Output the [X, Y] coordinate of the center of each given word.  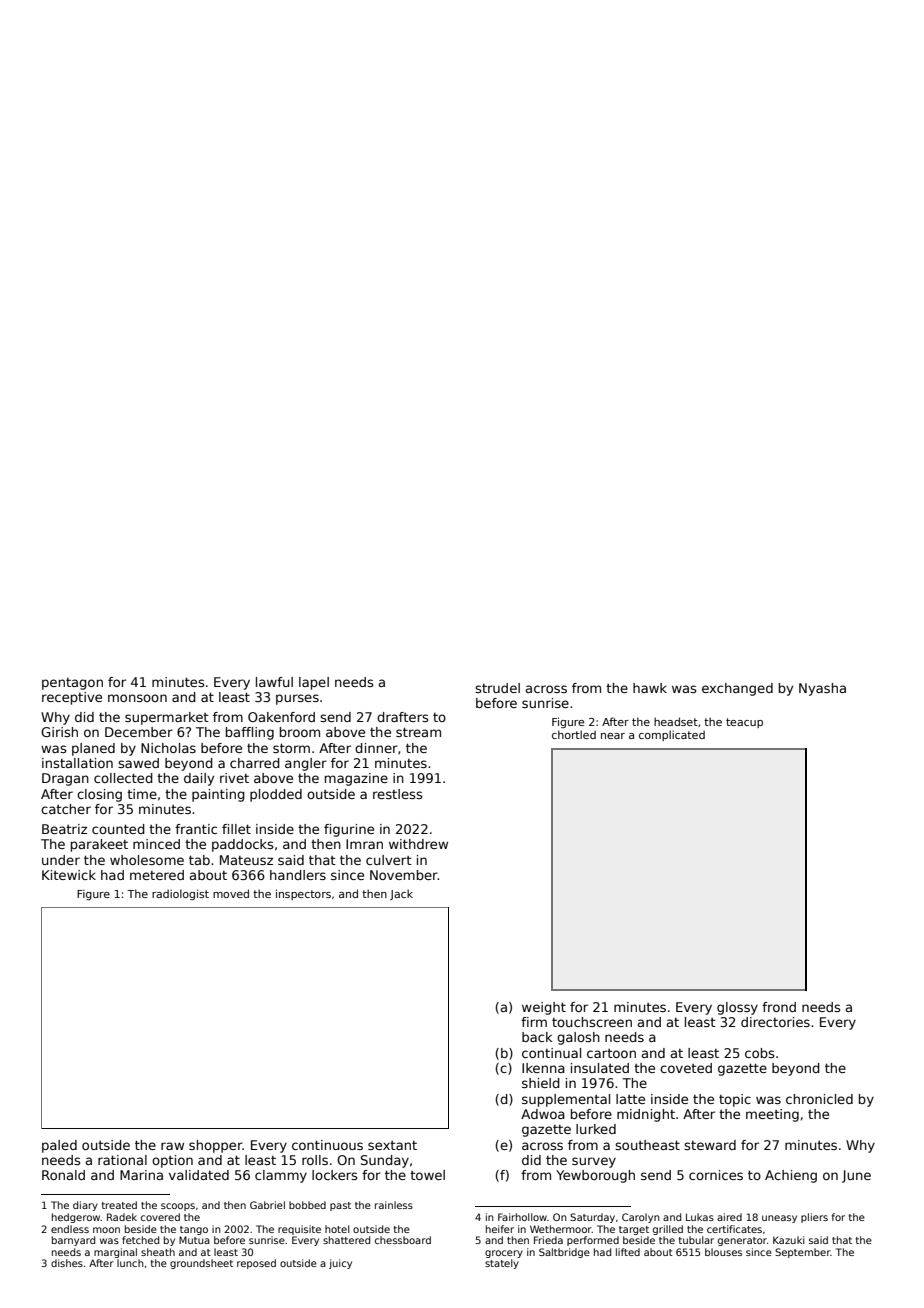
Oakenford [281, 717]
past [340, 1206]
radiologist [180, 894]
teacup [744, 723]
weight [544, 1008]
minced [156, 844]
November [404, 875]
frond [779, 1007]
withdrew [418, 844]
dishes [67, 1263]
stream [418, 732]
